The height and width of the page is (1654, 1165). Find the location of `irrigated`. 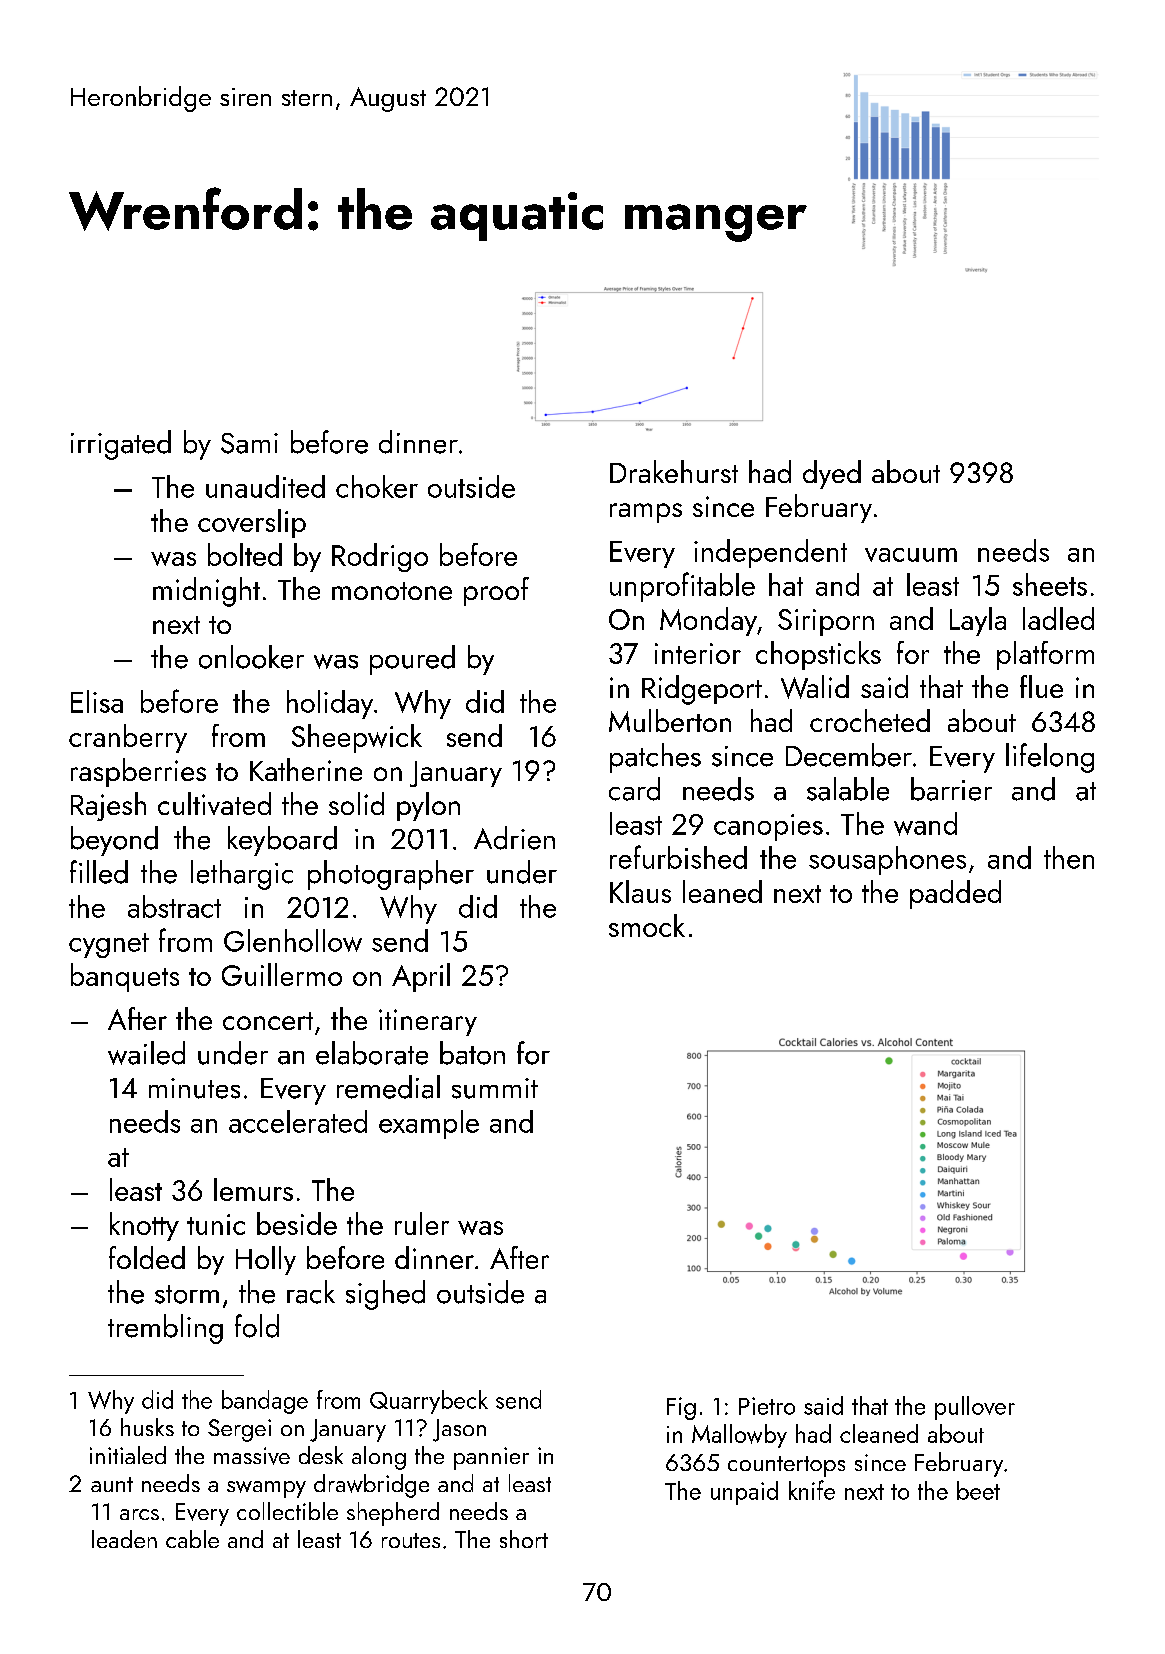

irrigated is located at coordinates (121, 445).
